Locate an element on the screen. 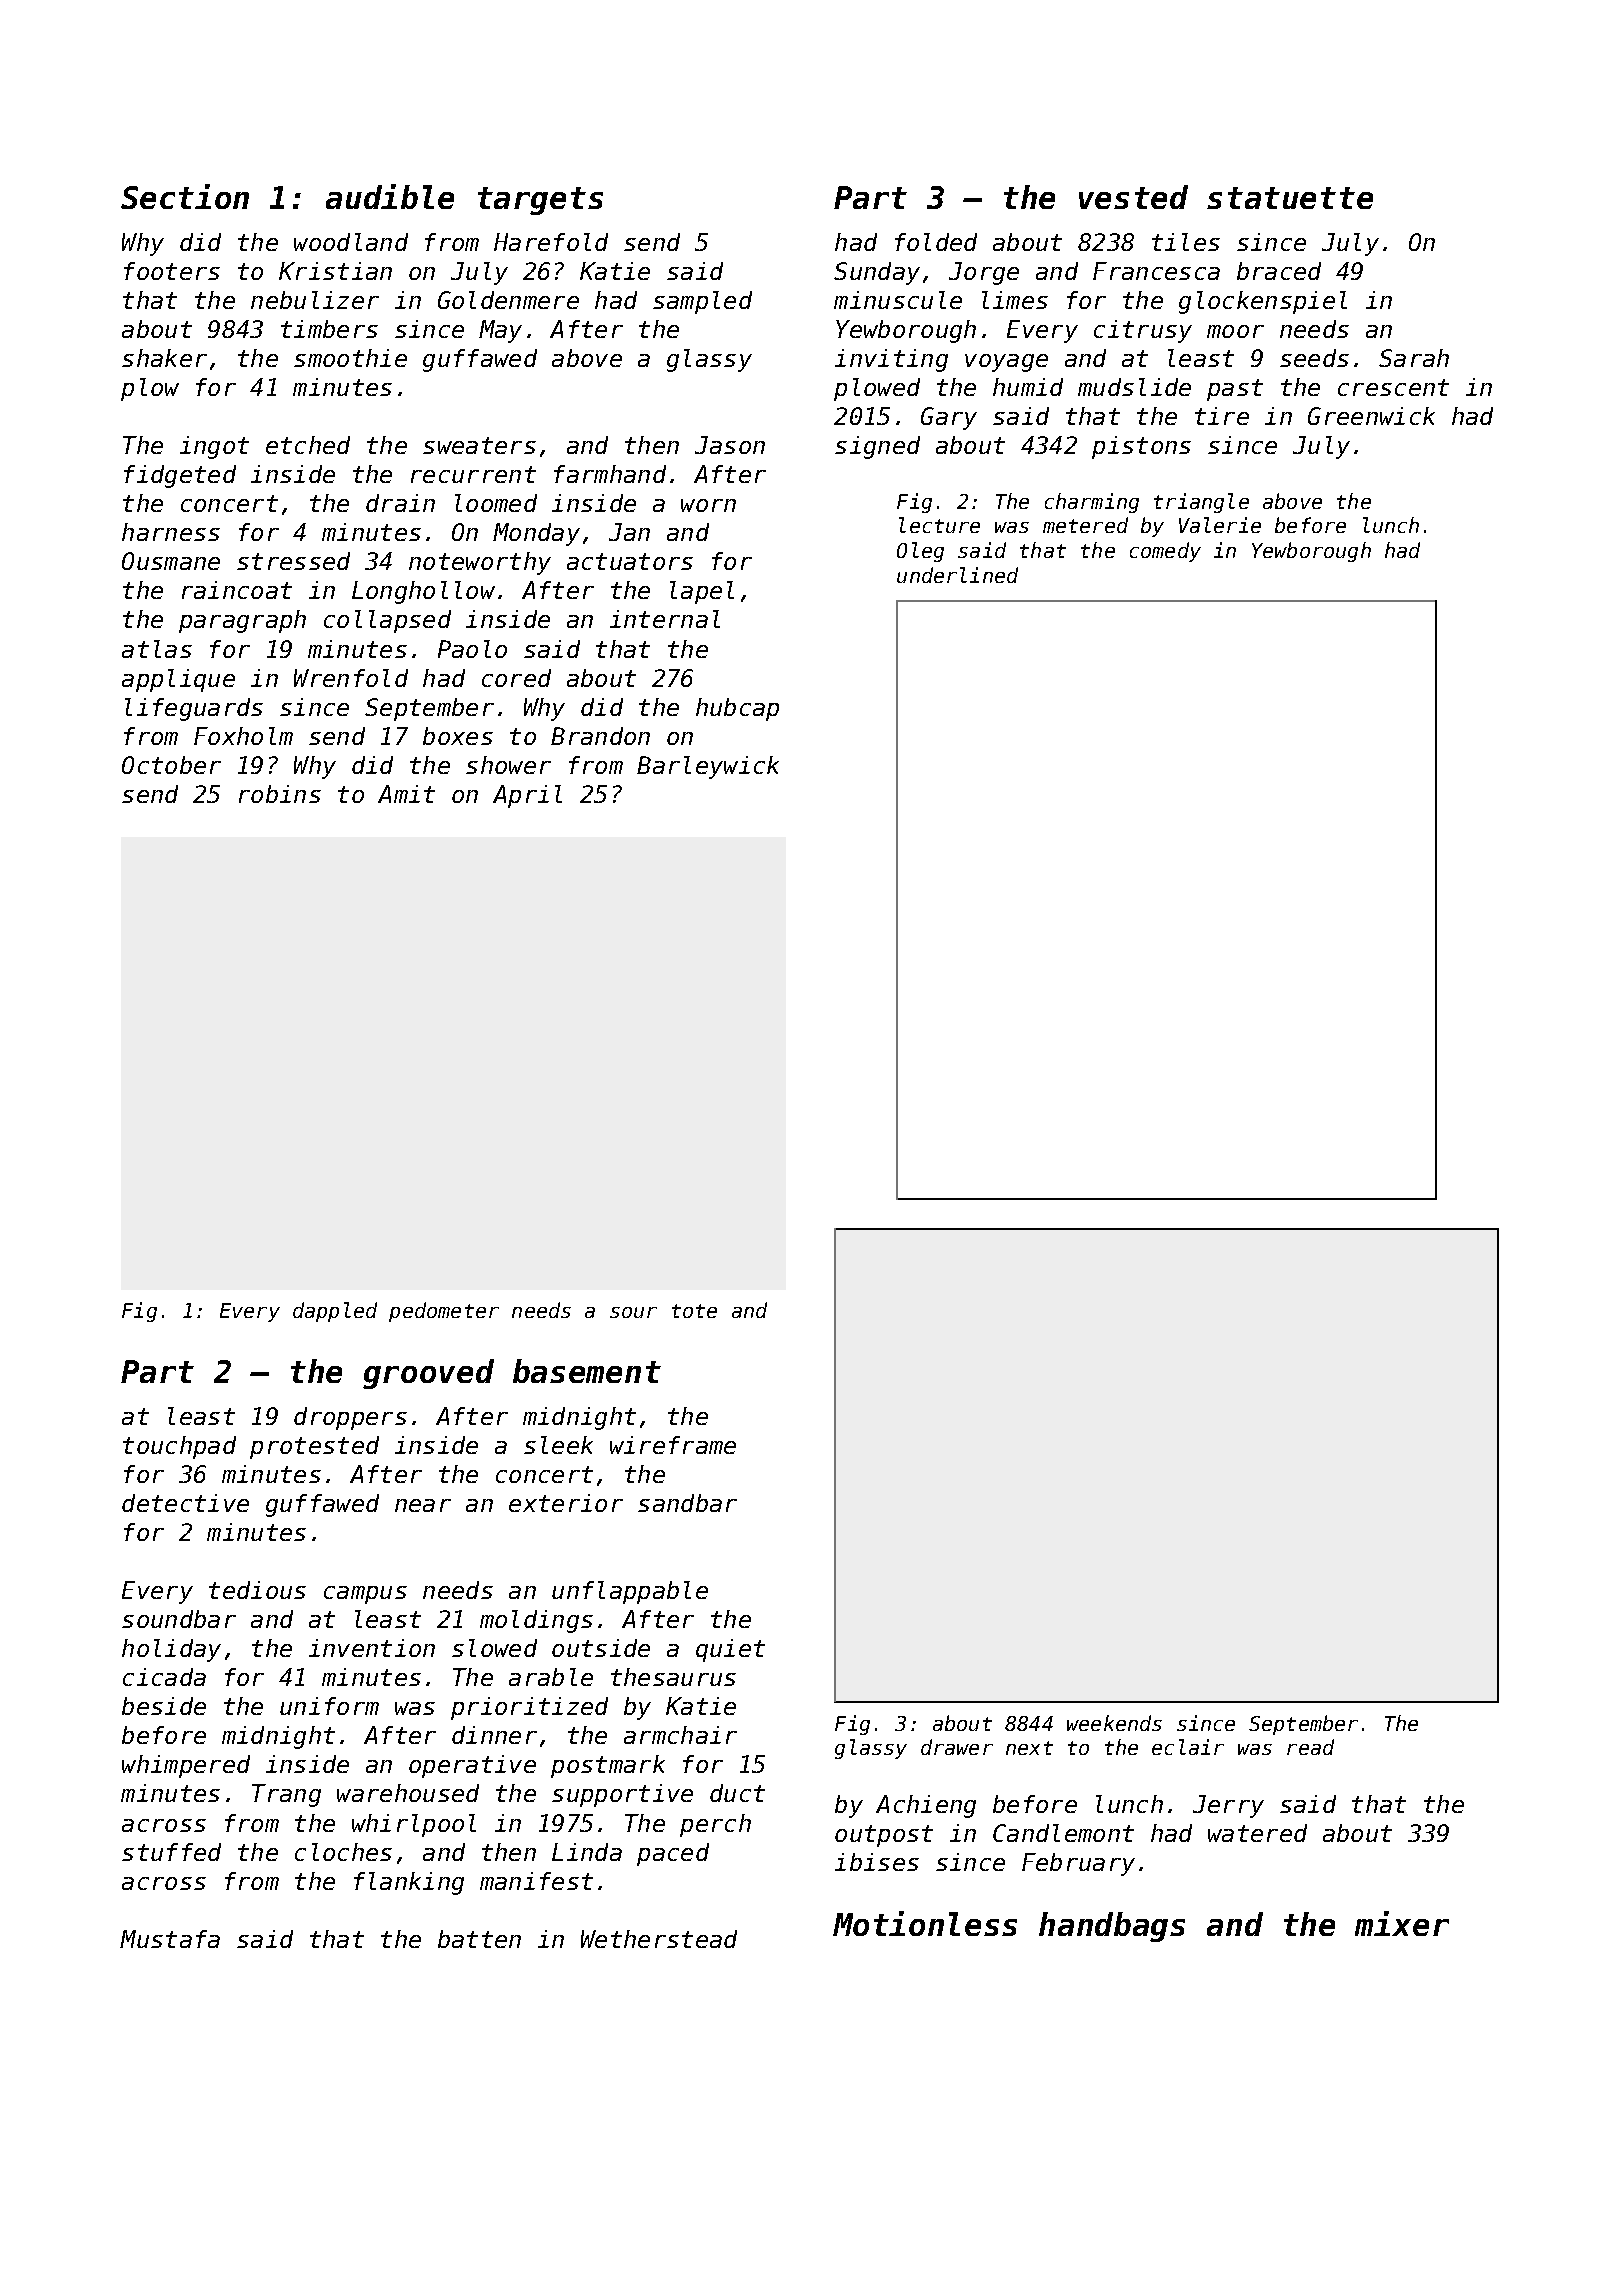  tote is located at coordinates (694, 1311).
